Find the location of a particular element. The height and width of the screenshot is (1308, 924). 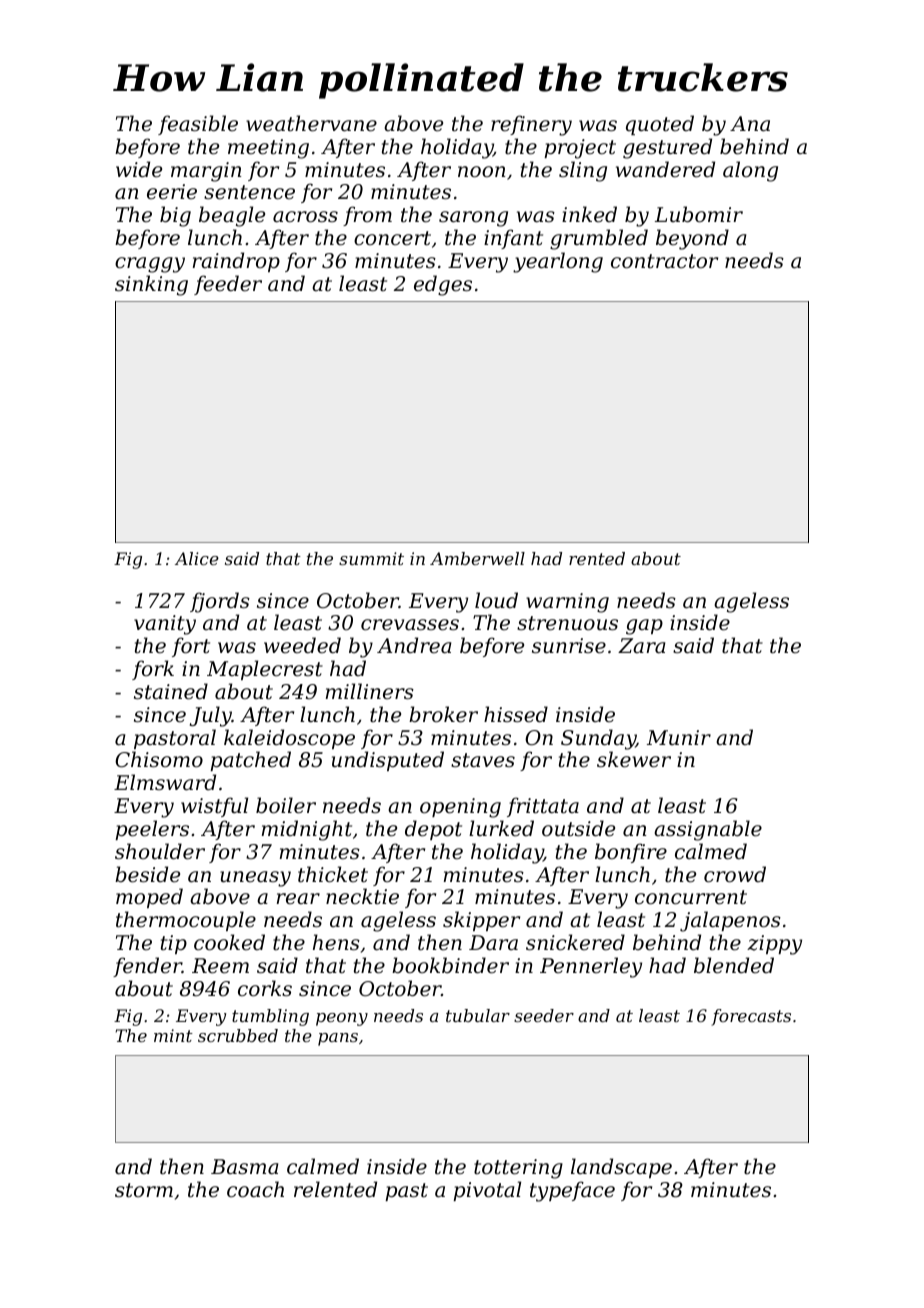

scrubbed is located at coordinates (238, 1035).
